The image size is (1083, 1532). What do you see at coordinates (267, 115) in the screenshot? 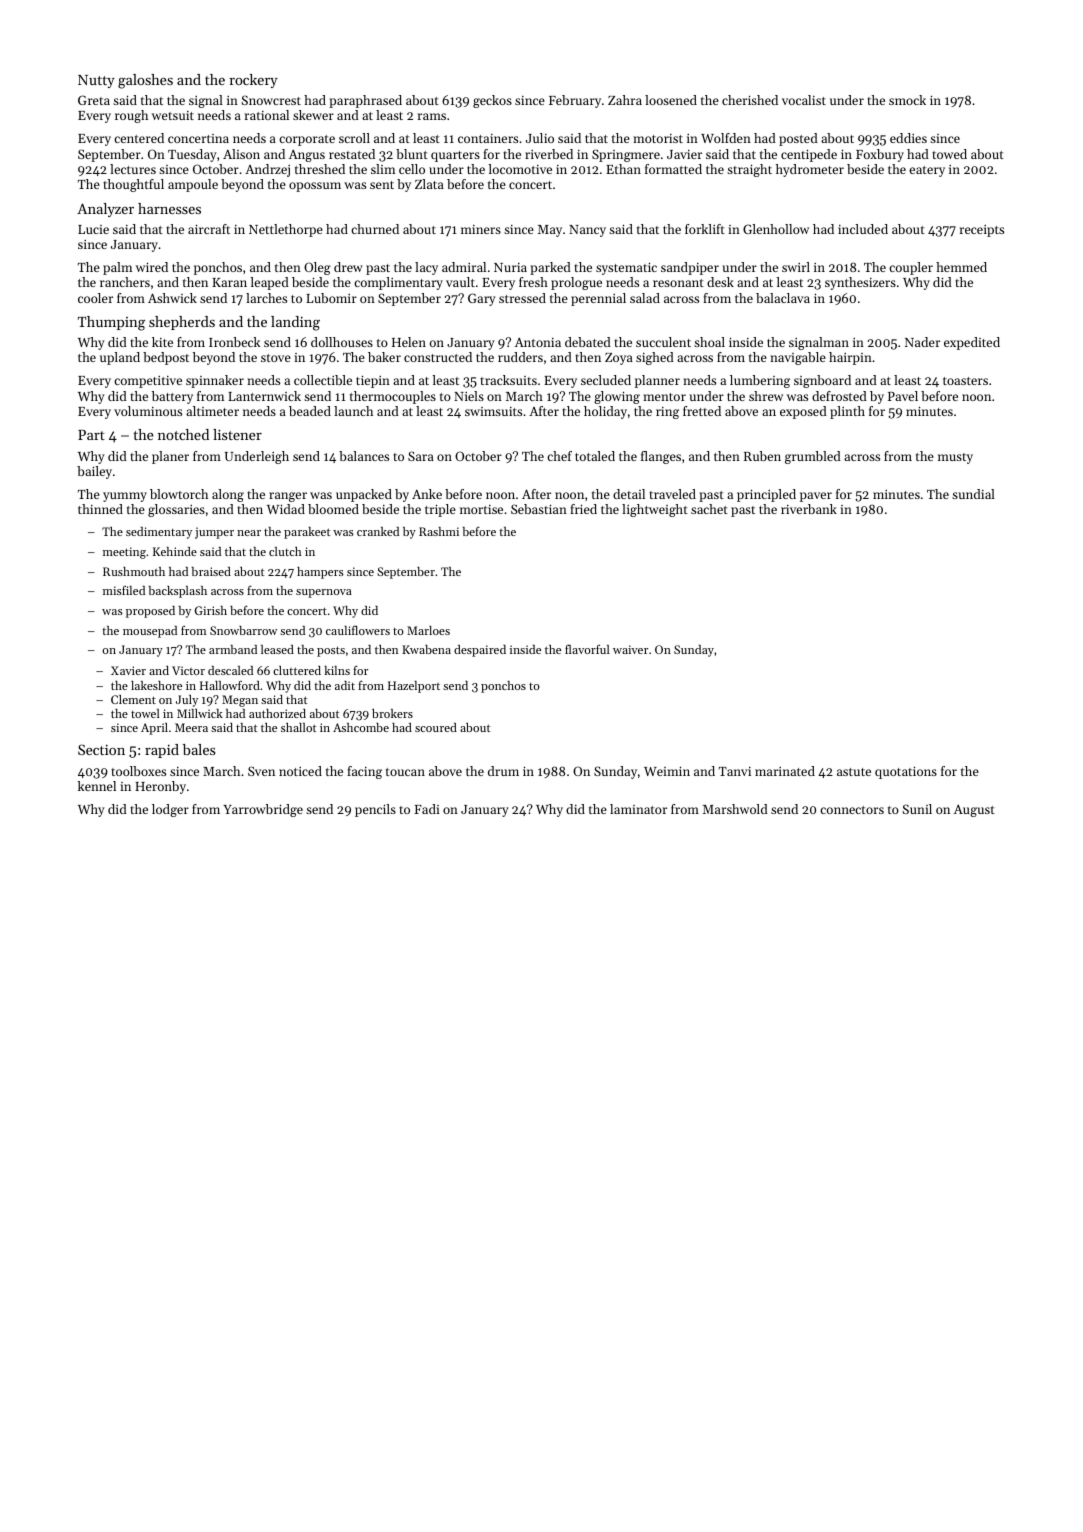
I see `rational` at bounding box center [267, 115].
